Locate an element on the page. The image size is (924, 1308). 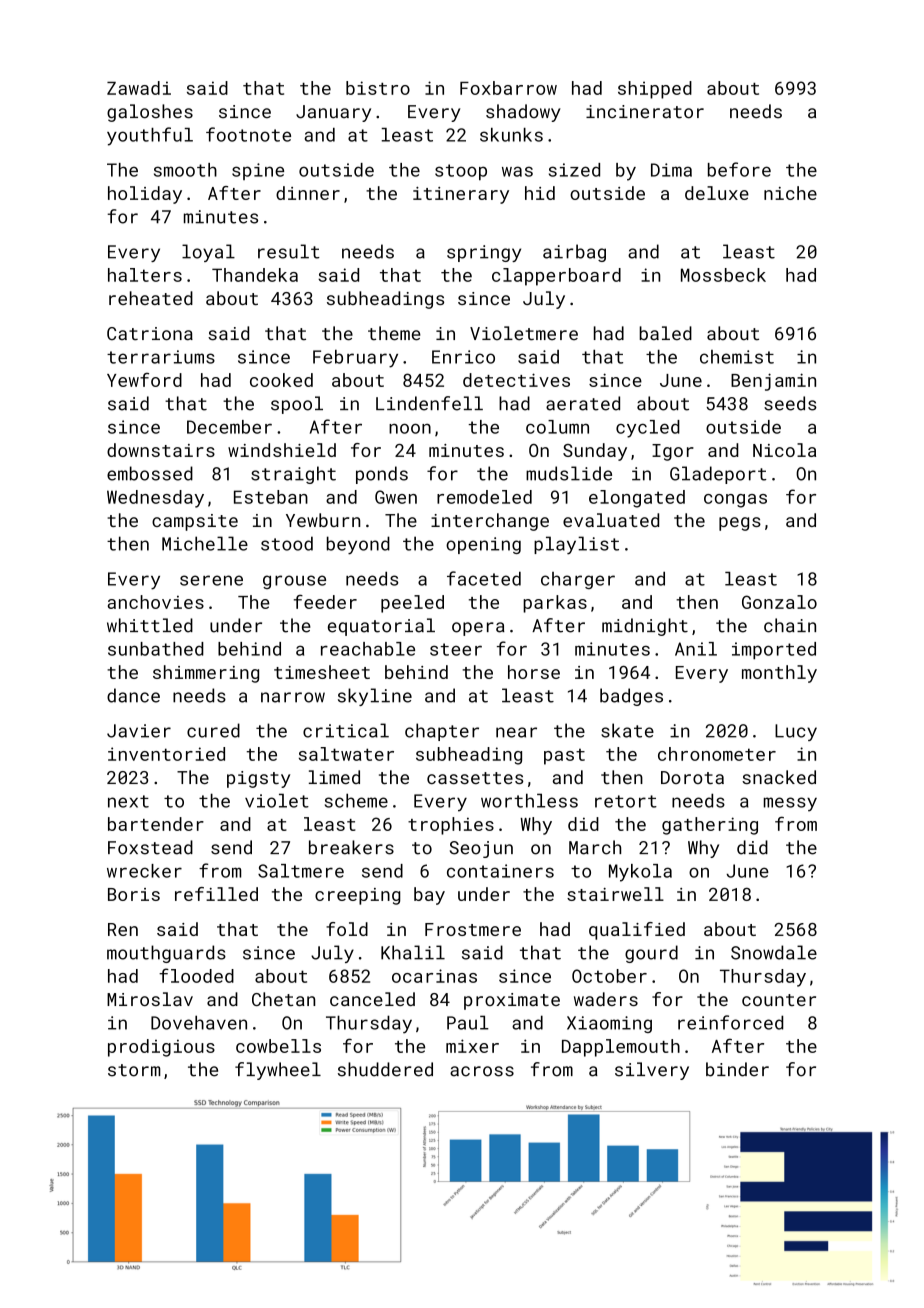
serene is located at coordinates (211, 580).
